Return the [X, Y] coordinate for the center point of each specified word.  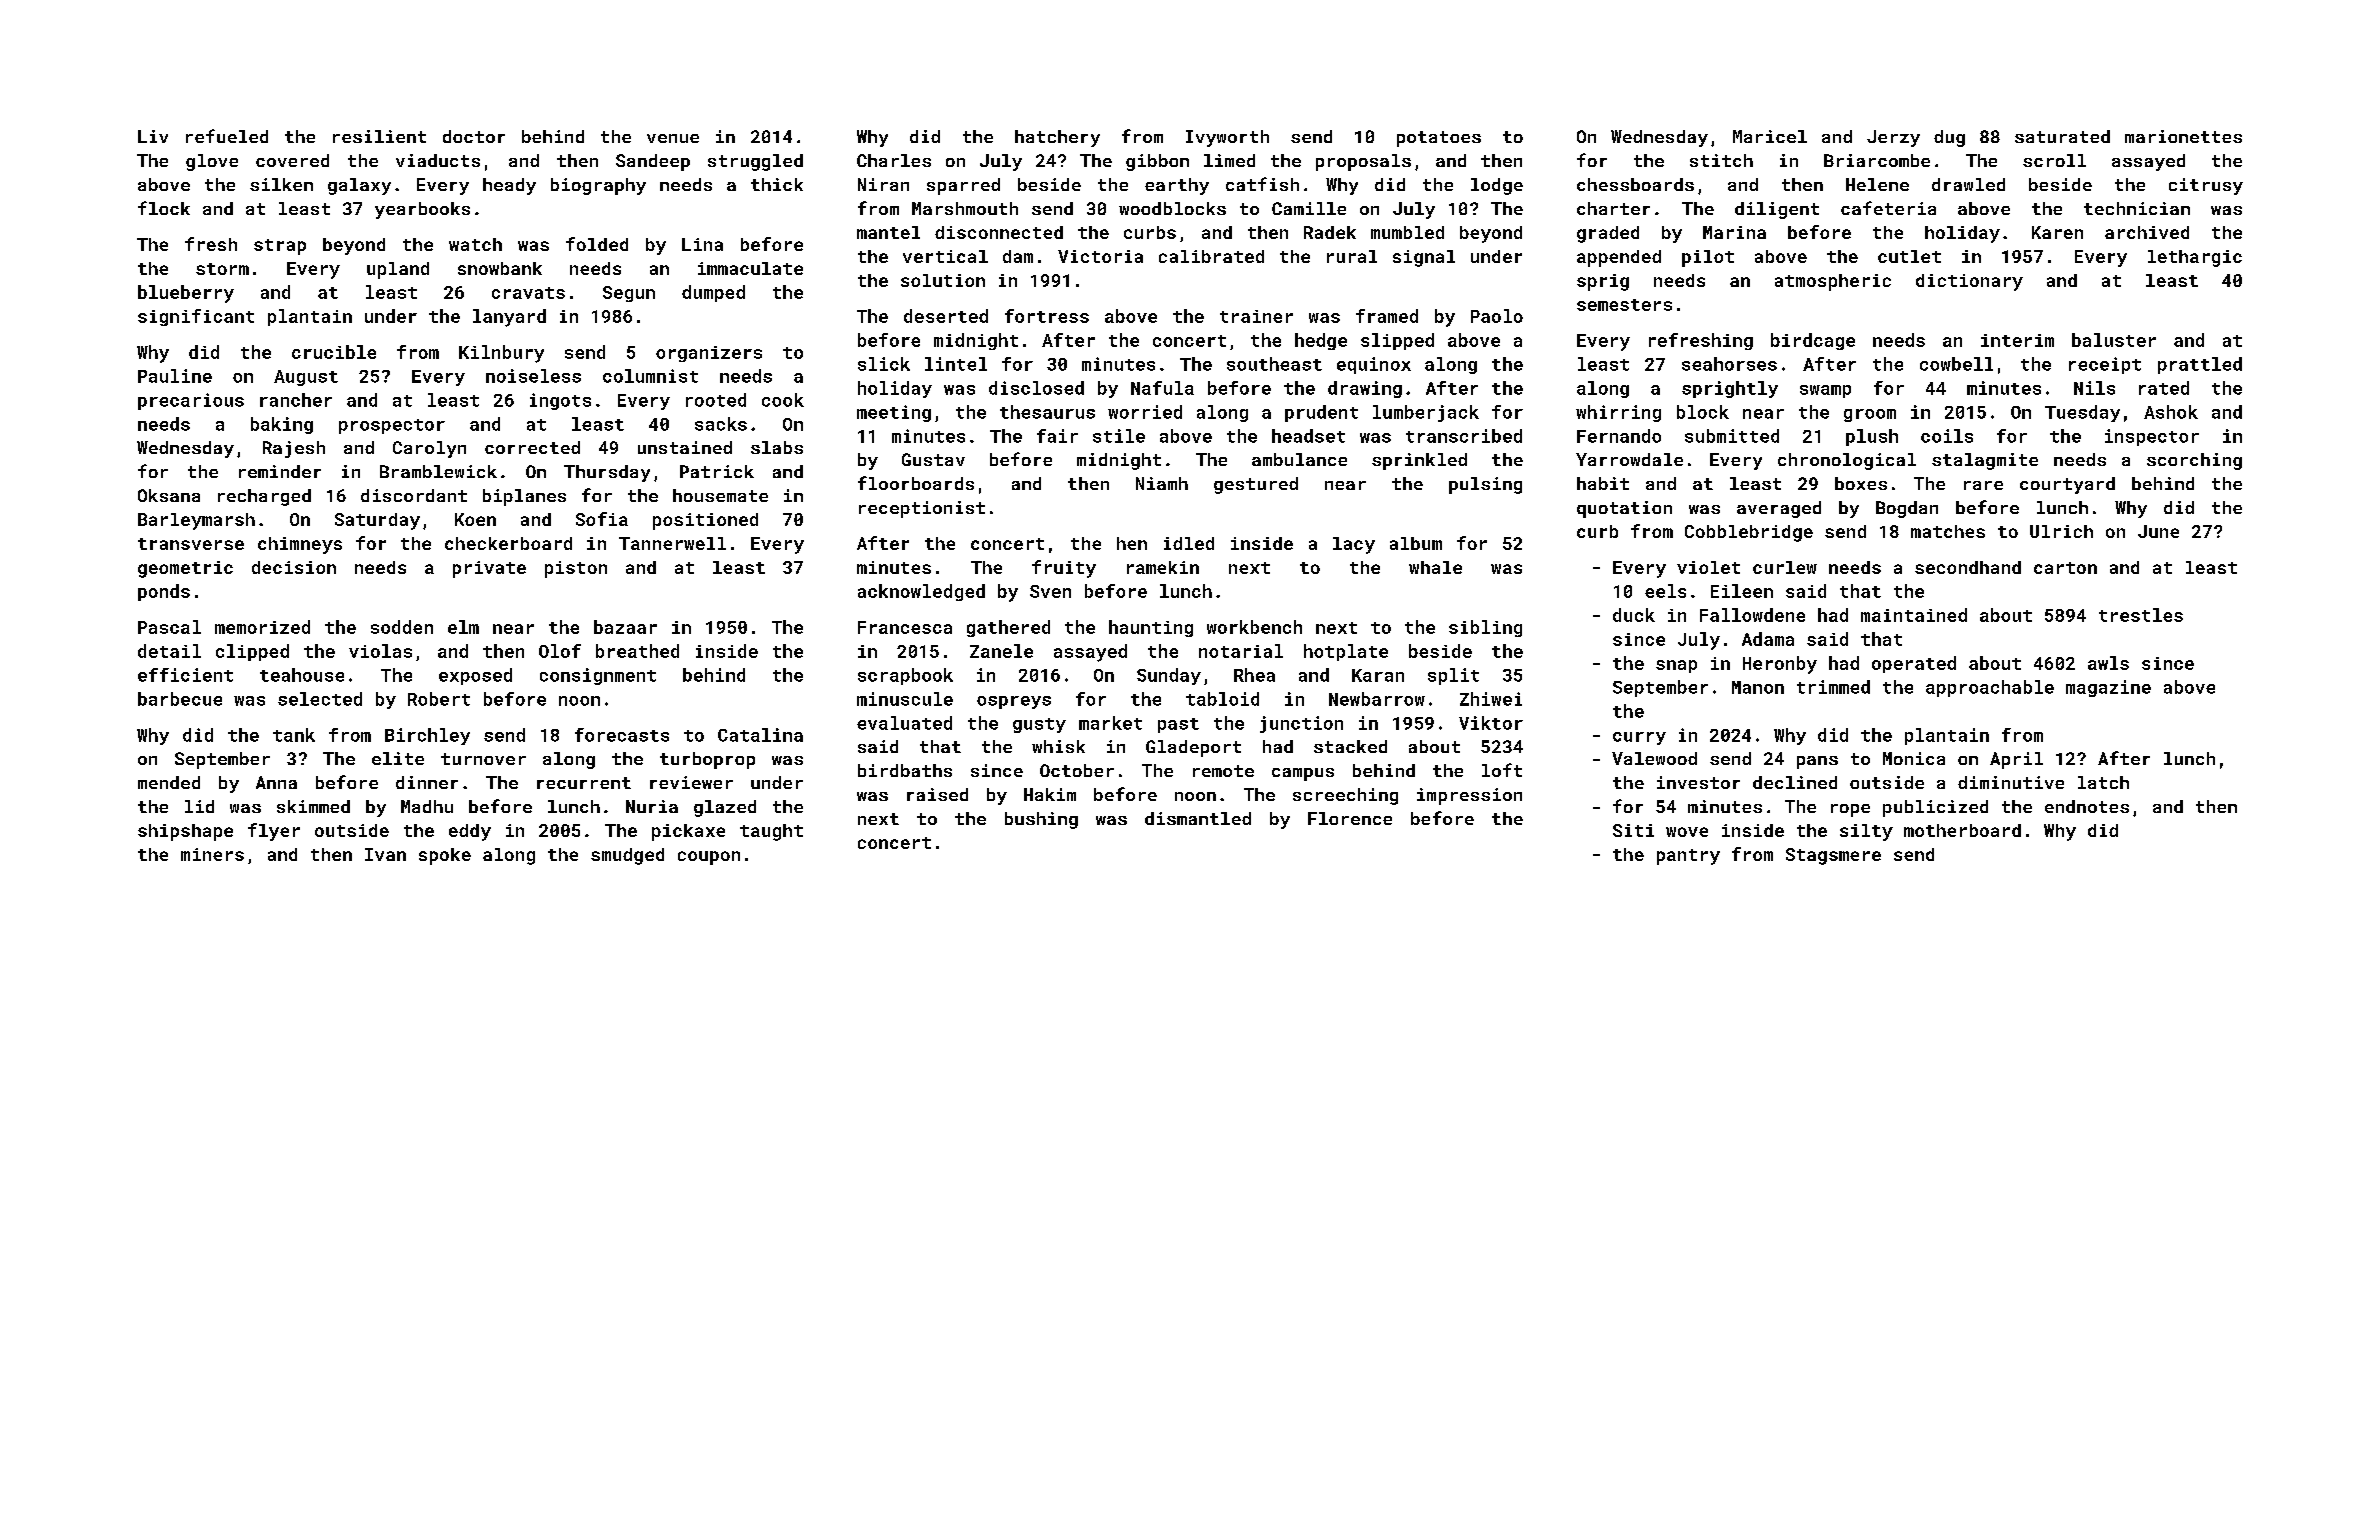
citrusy [2206, 186]
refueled [227, 136]
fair [1057, 436]
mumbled [1407, 232]
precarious [191, 401]
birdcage [1813, 341]
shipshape [185, 832]
